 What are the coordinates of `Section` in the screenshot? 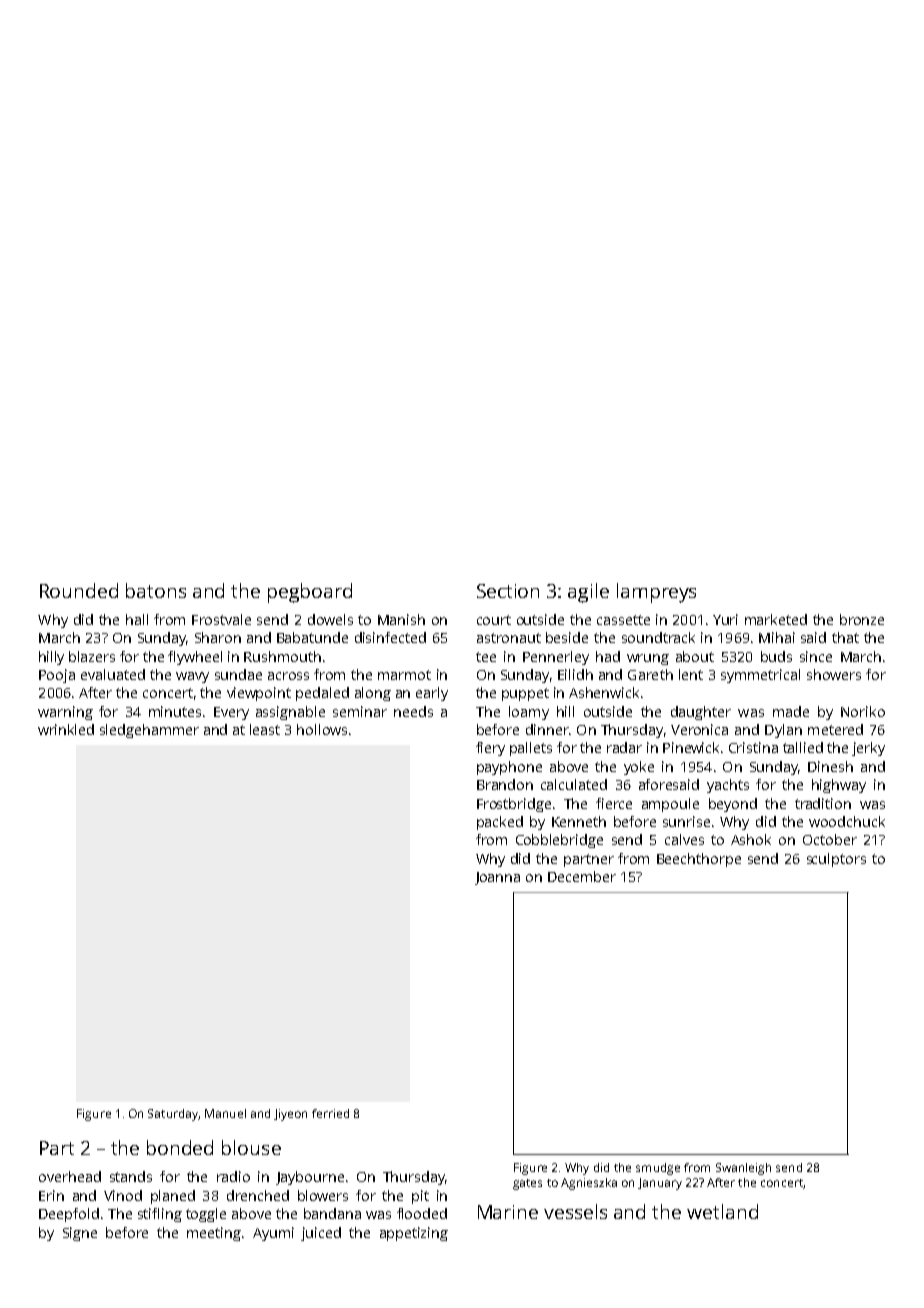 It's located at (508, 591).
